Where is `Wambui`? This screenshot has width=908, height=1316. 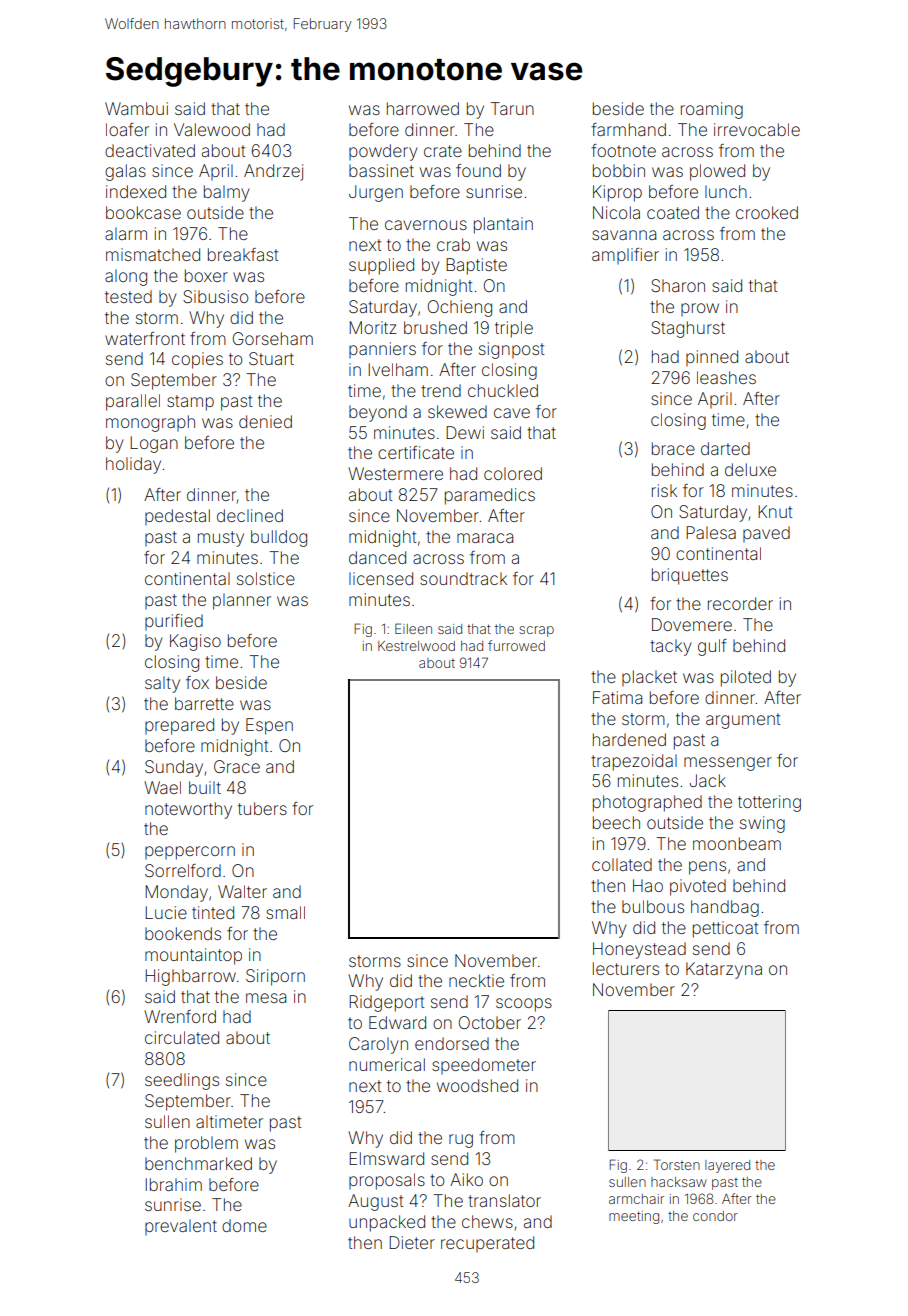 Wambui is located at coordinates (136, 108).
